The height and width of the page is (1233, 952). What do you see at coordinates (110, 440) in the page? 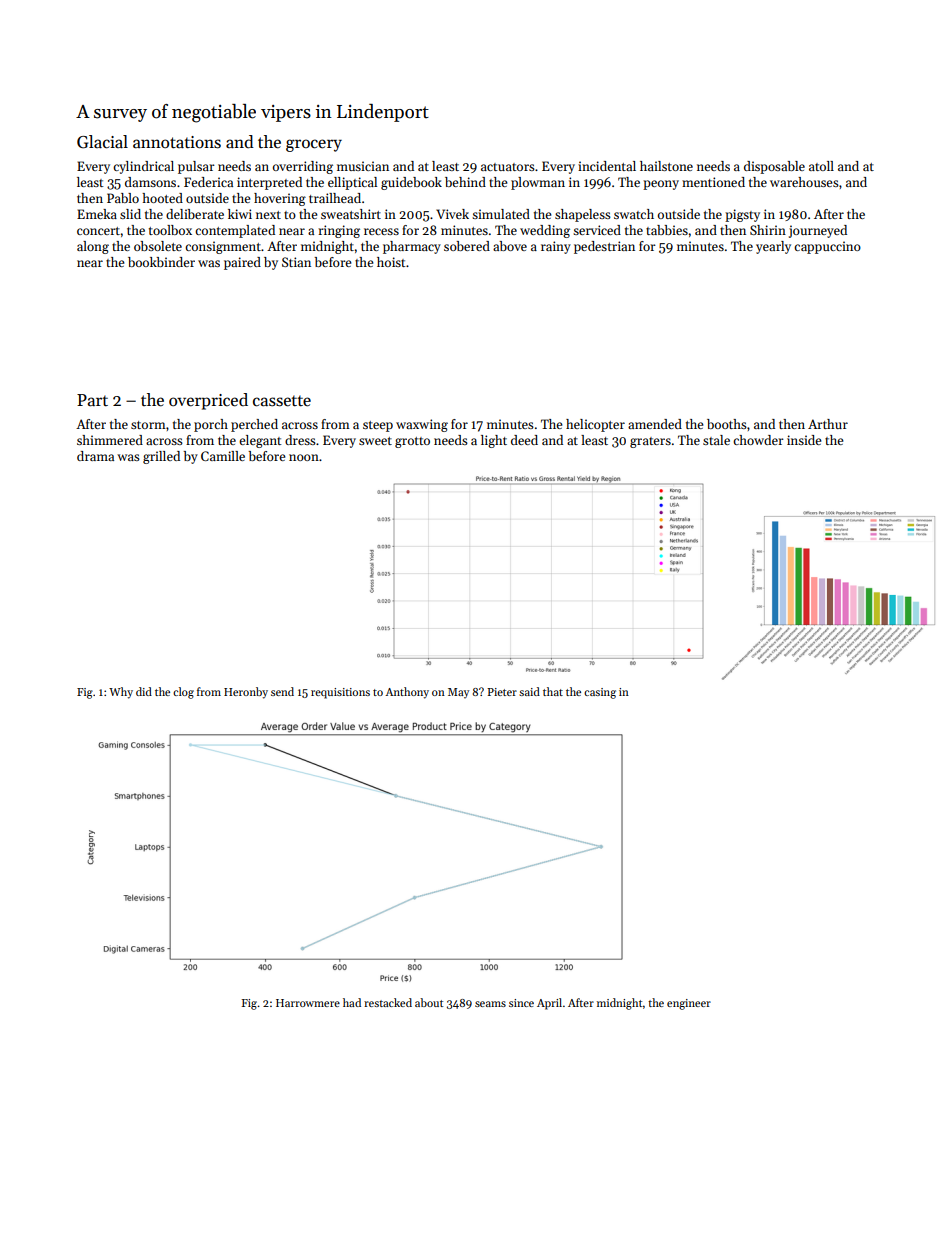
I see `shimmered` at bounding box center [110, 440].
